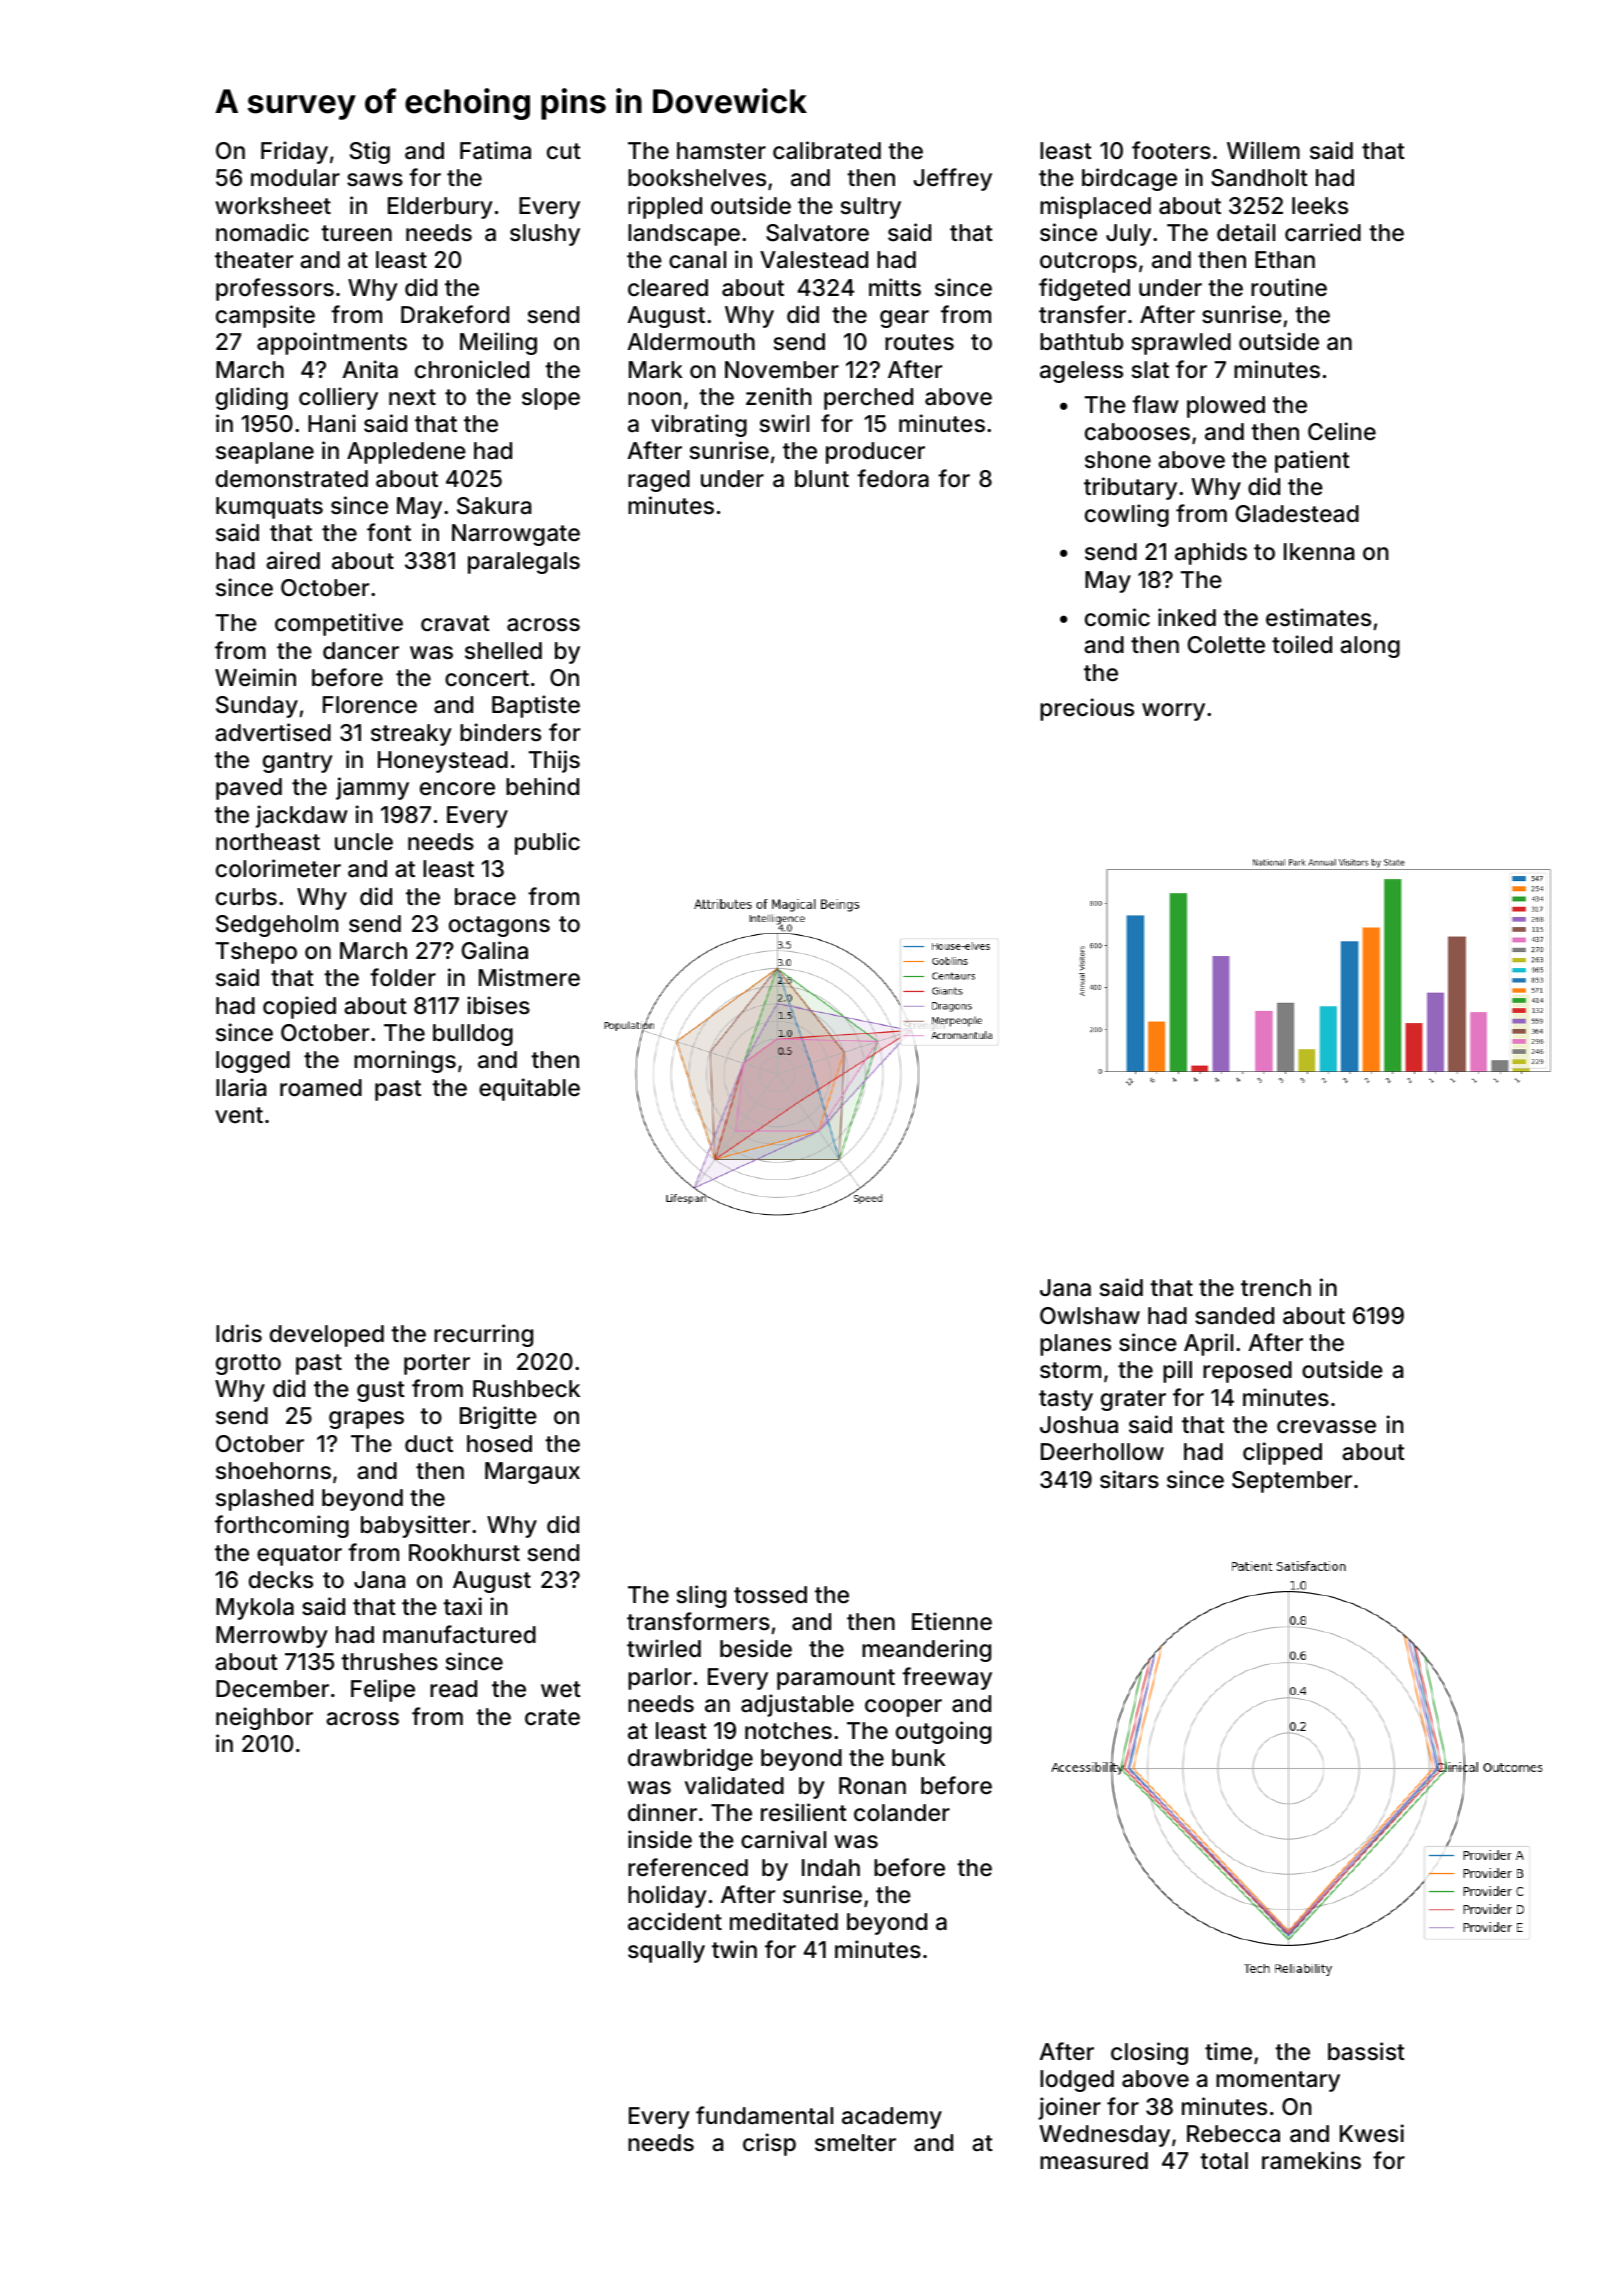 This image has width=1620, height=2292. Describe the element at coordinates (1070, 1370) in the image. I see `storm` at that location.
